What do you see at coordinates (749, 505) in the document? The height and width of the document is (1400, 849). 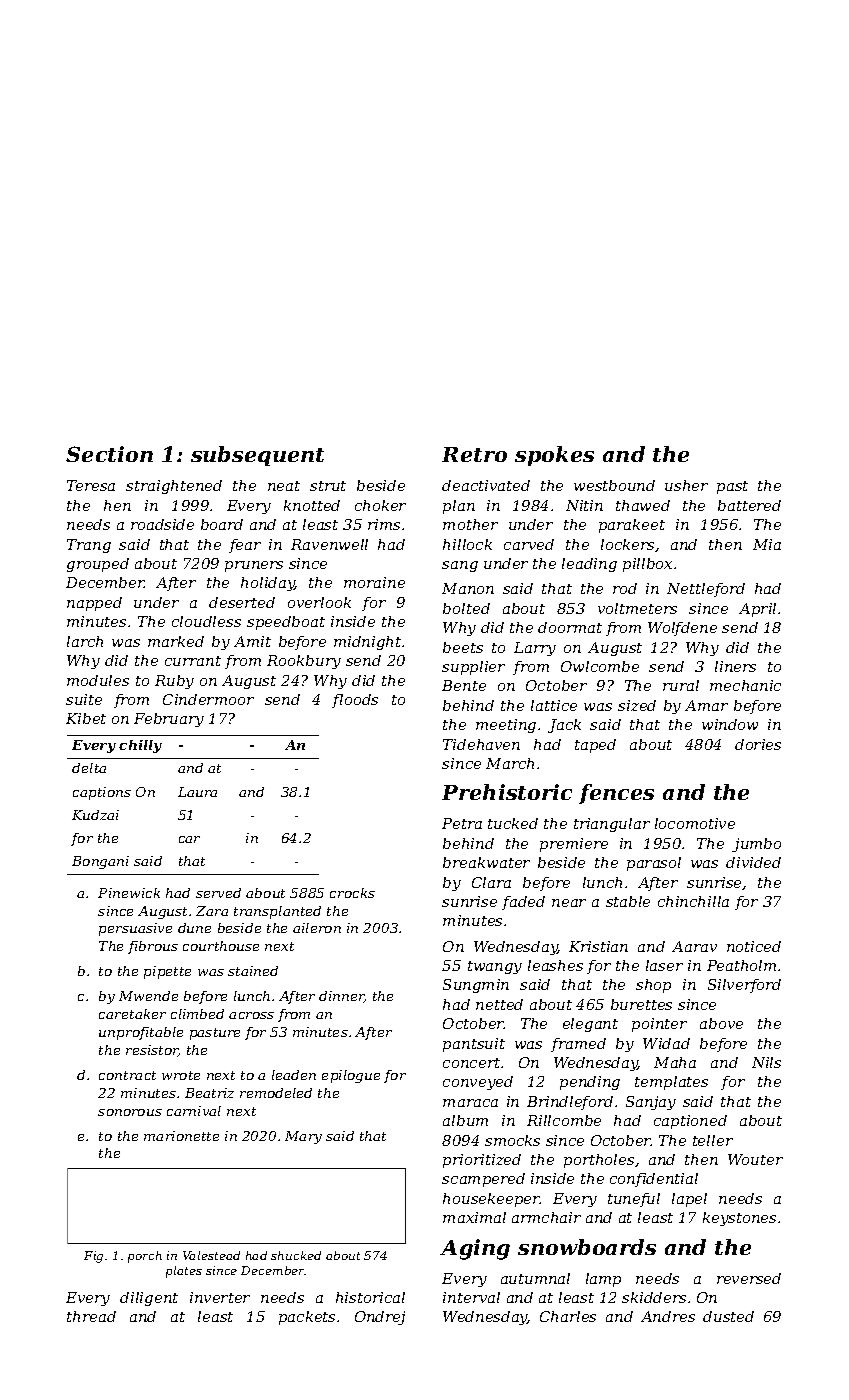 I see `battered` at bounding box center [749, 505].
